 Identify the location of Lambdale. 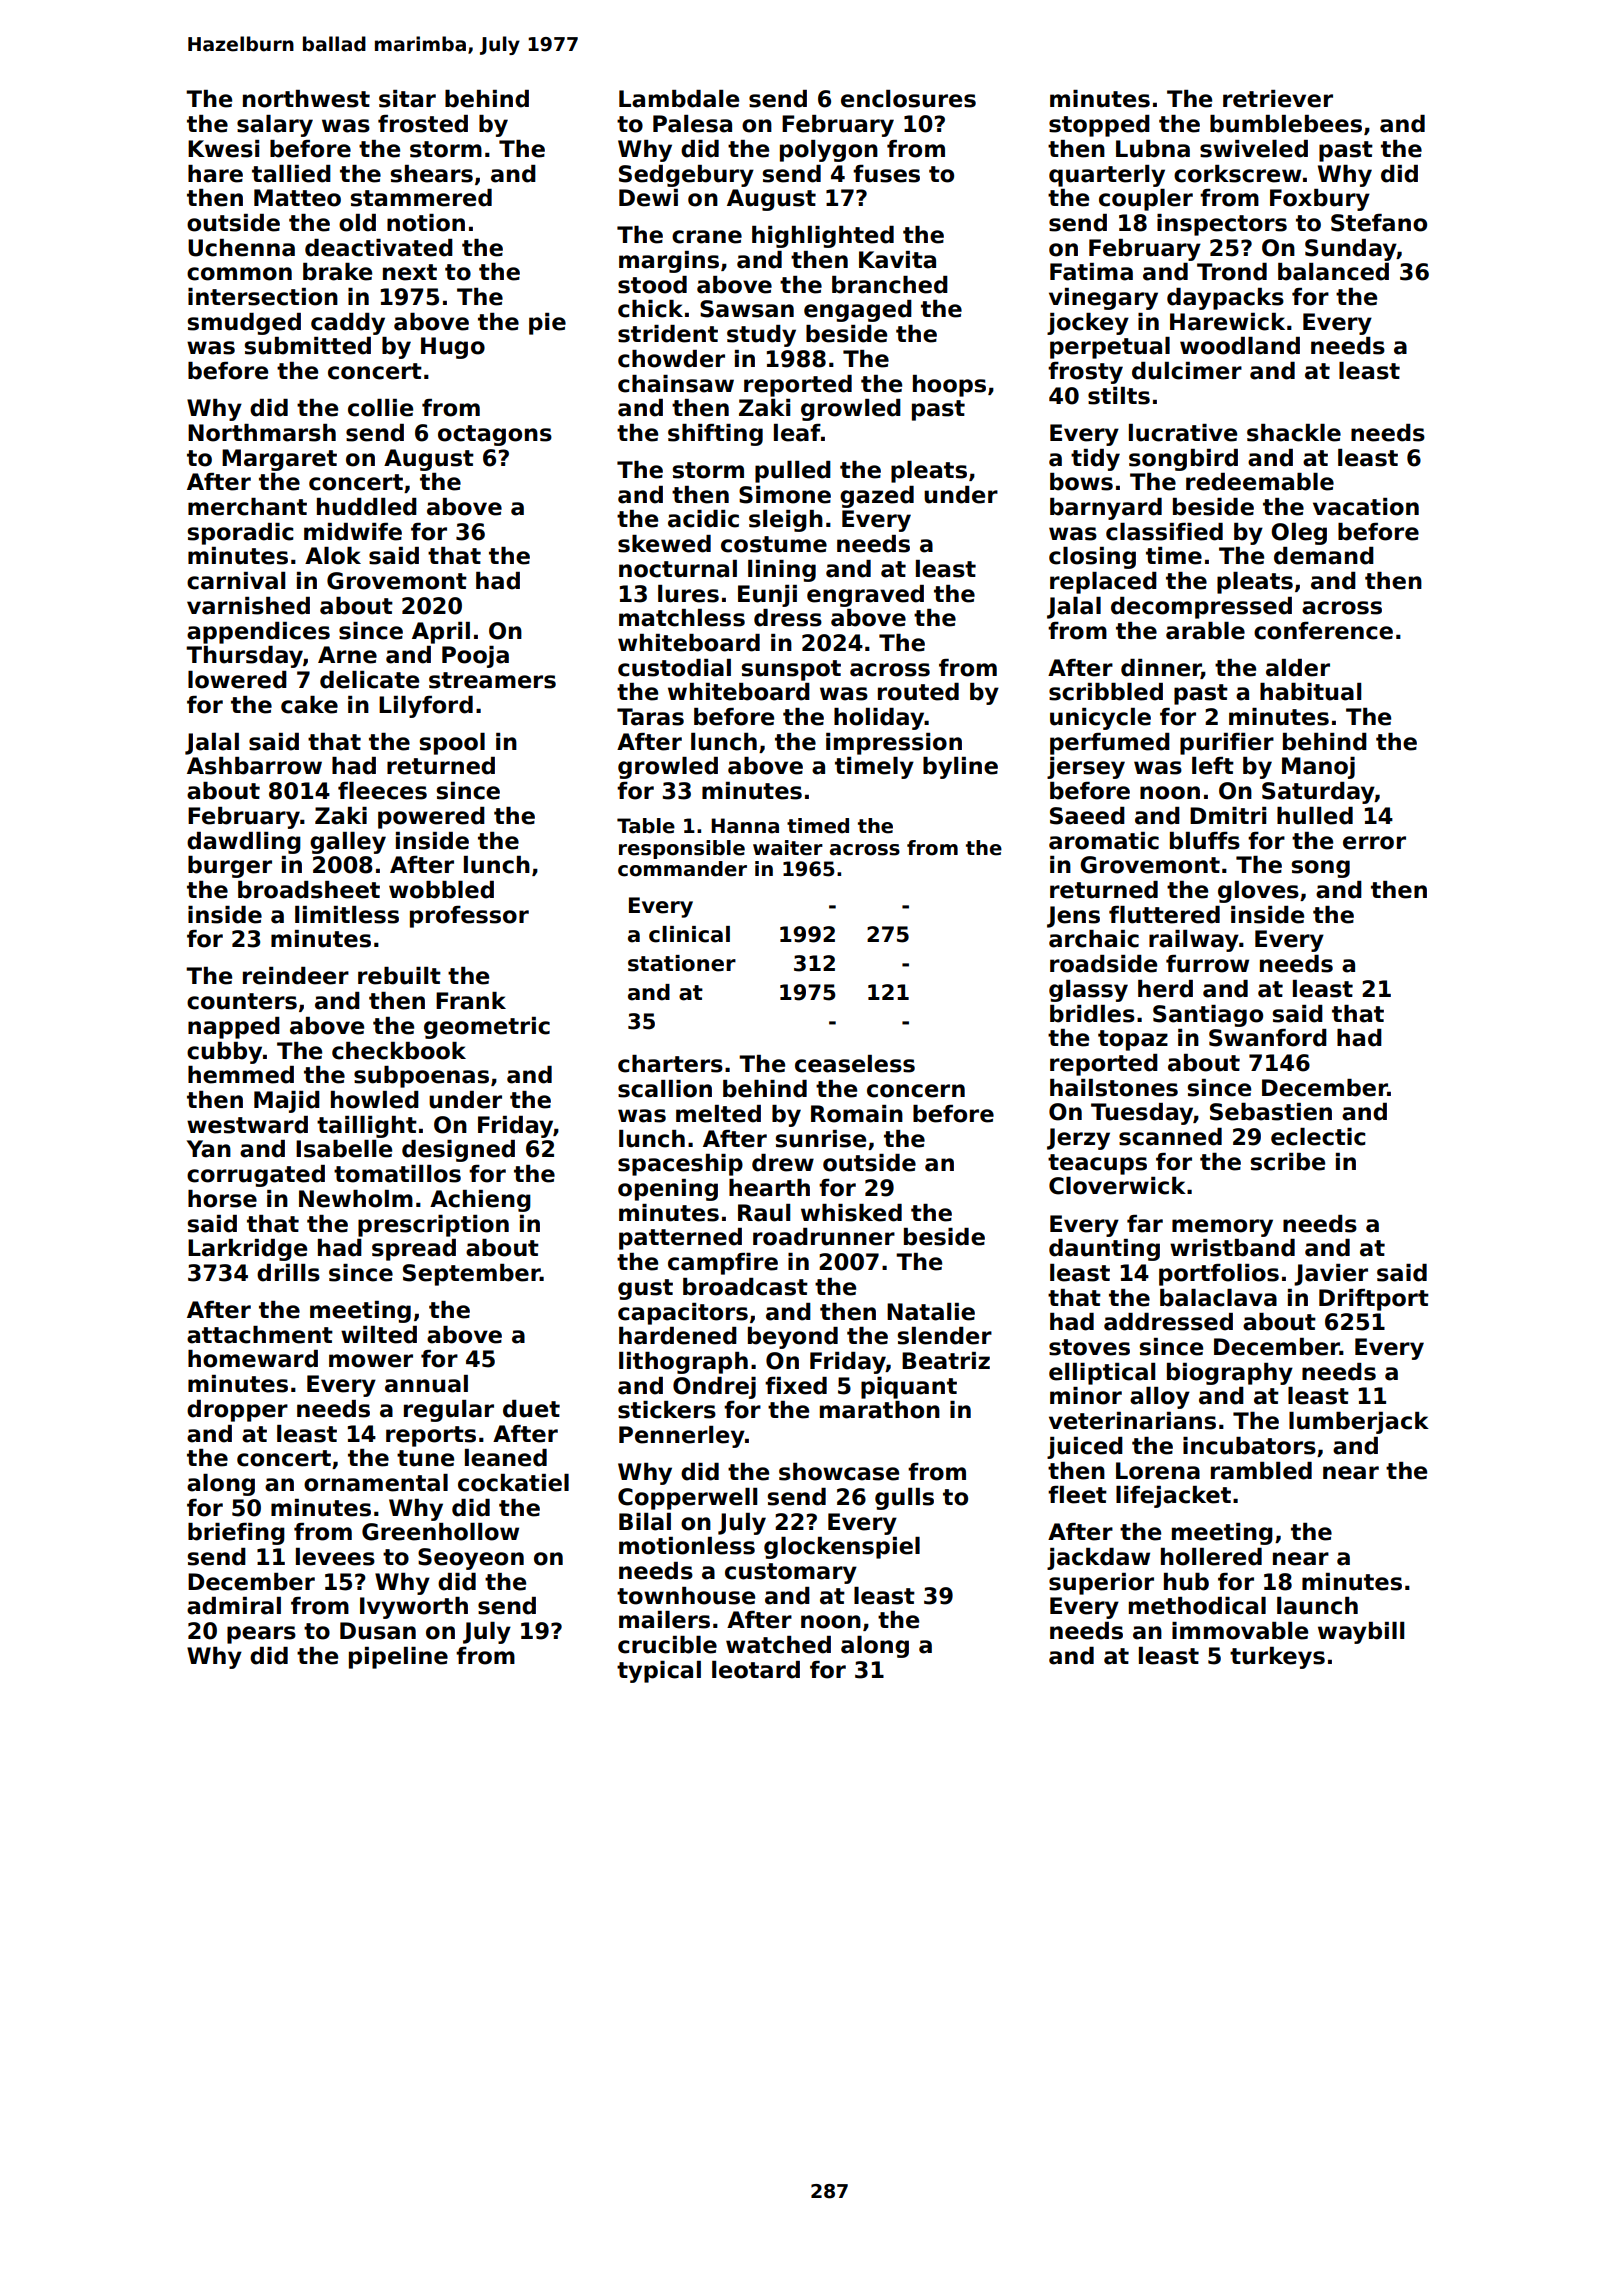
(679, 99).
